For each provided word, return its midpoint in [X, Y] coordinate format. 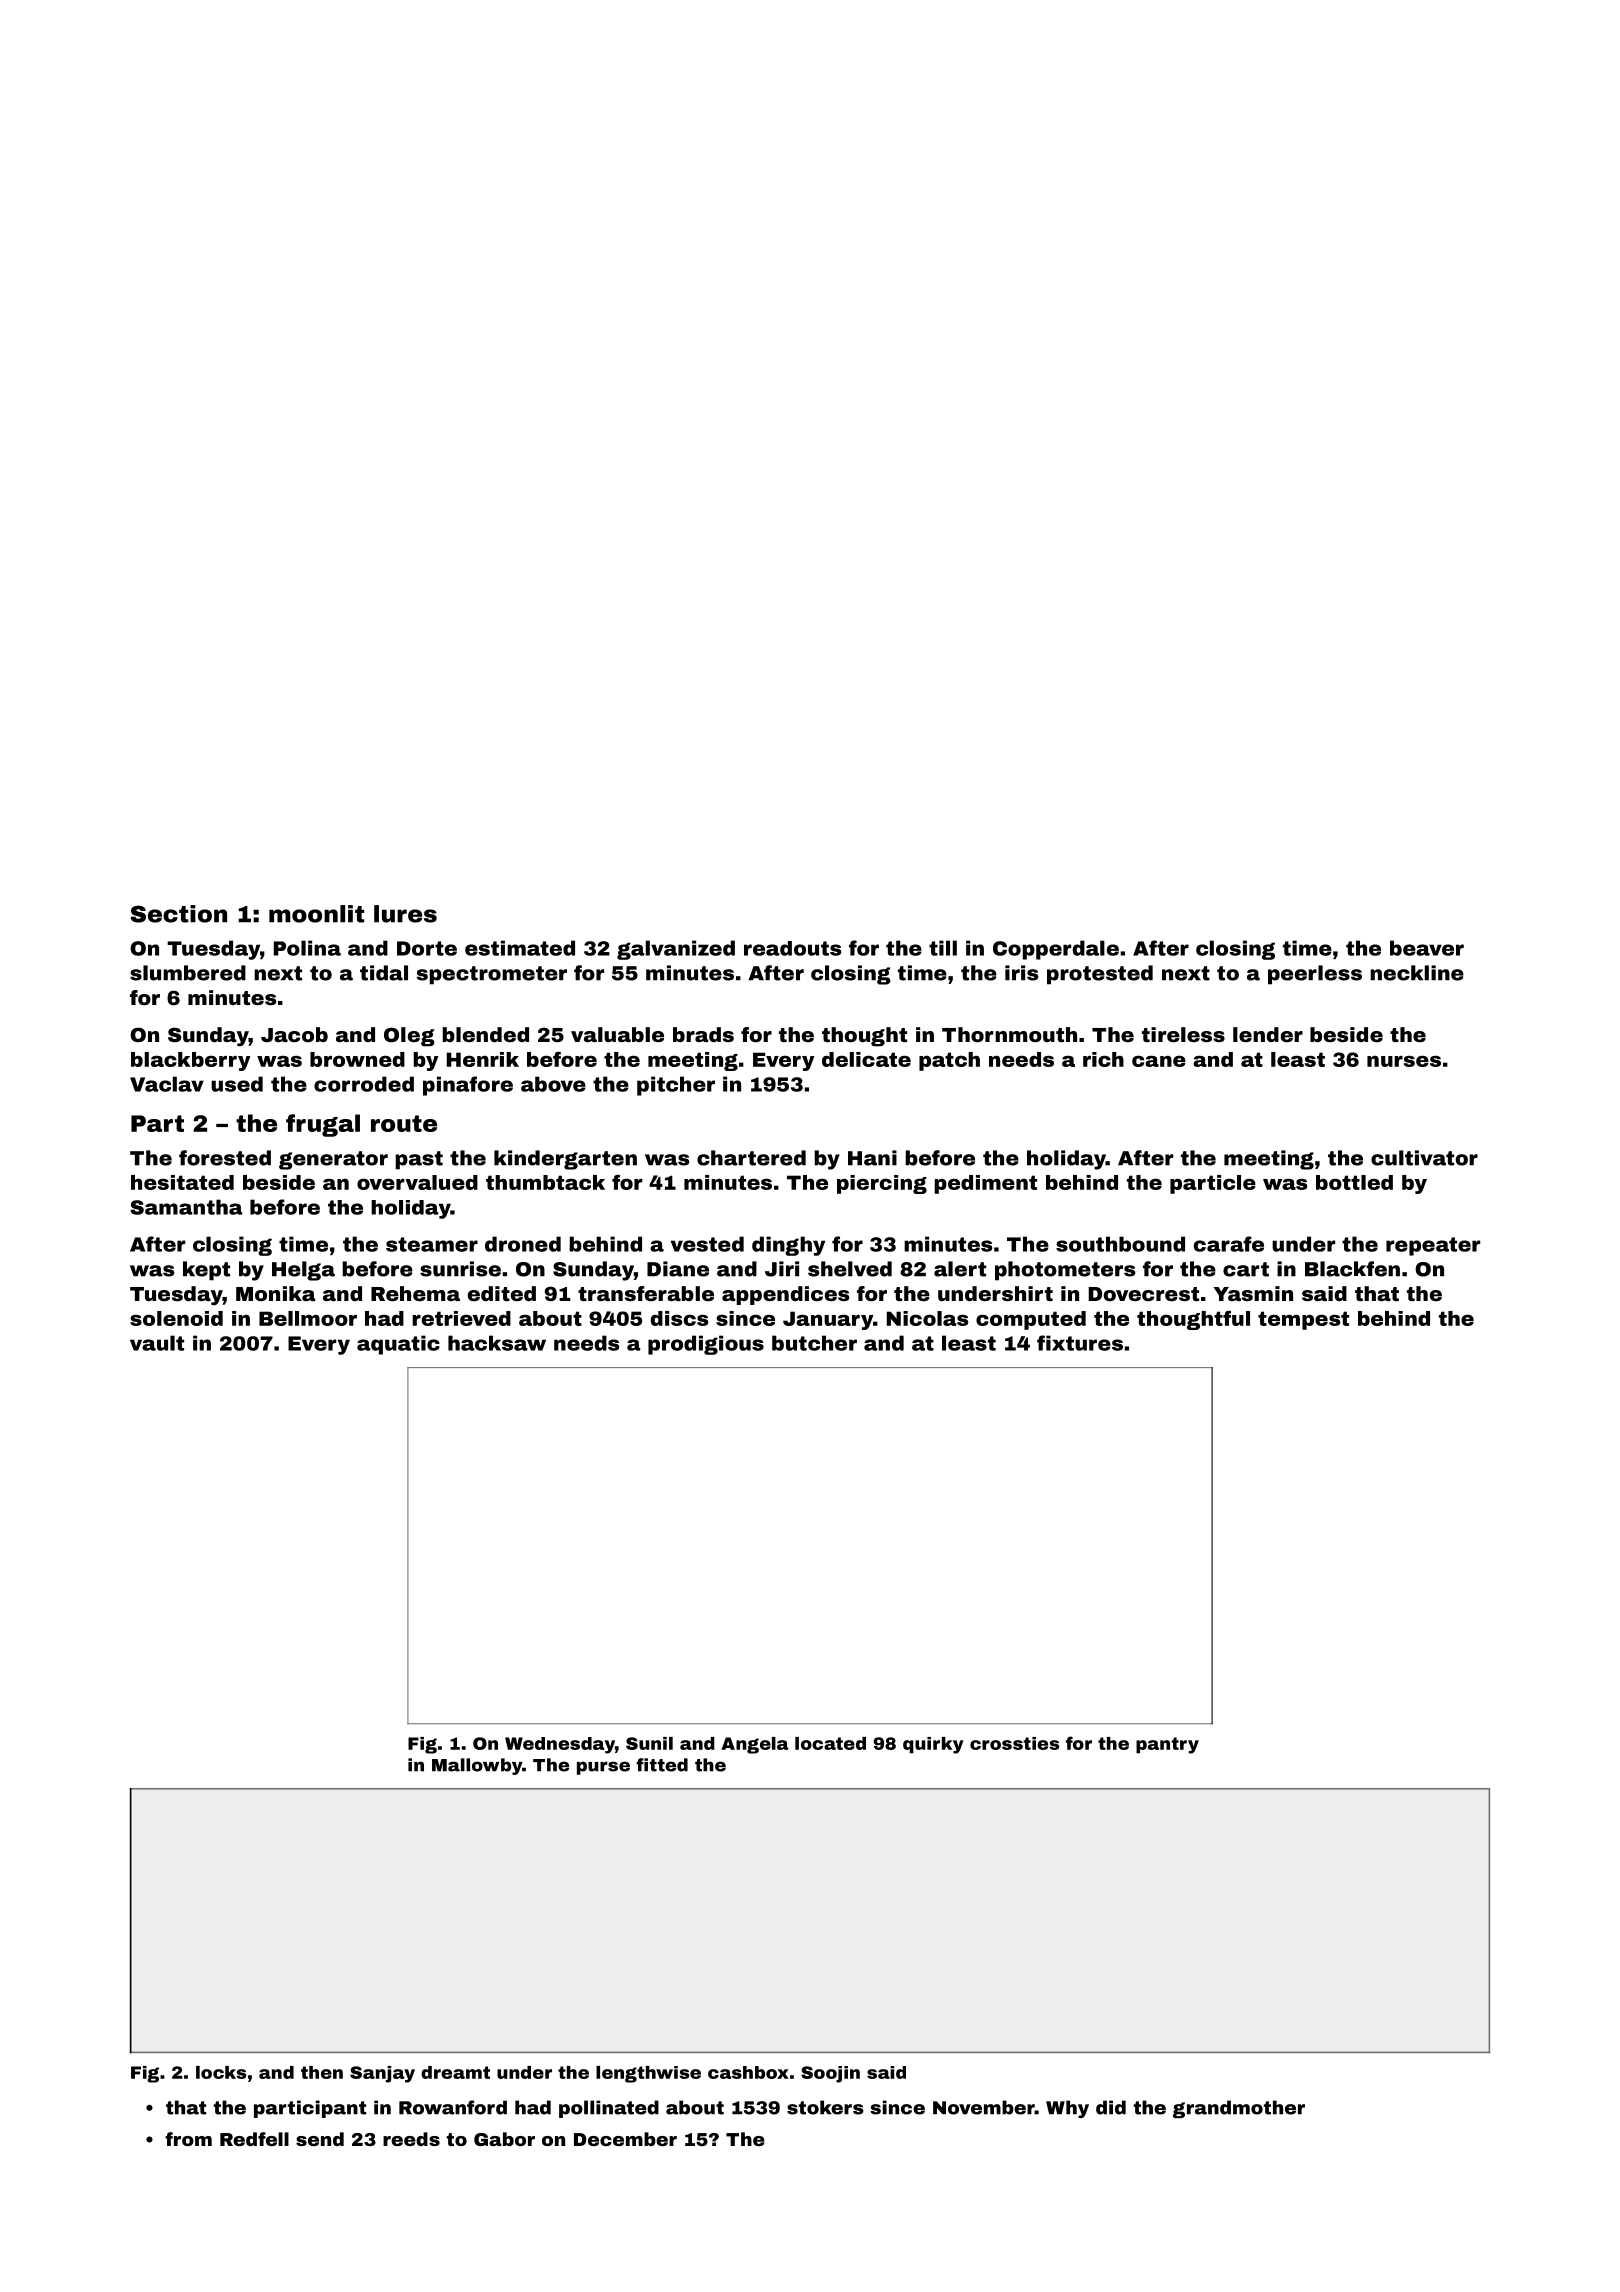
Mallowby [477, 1766]
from [188, 2139]
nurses [1404, 1061]
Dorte [427, 948]
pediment [985, 1184]
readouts [792, 948]
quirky [933, 1745]
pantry [1167, 1745]
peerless [1315, 975]
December [625, 2139]
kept [206, 1271]
